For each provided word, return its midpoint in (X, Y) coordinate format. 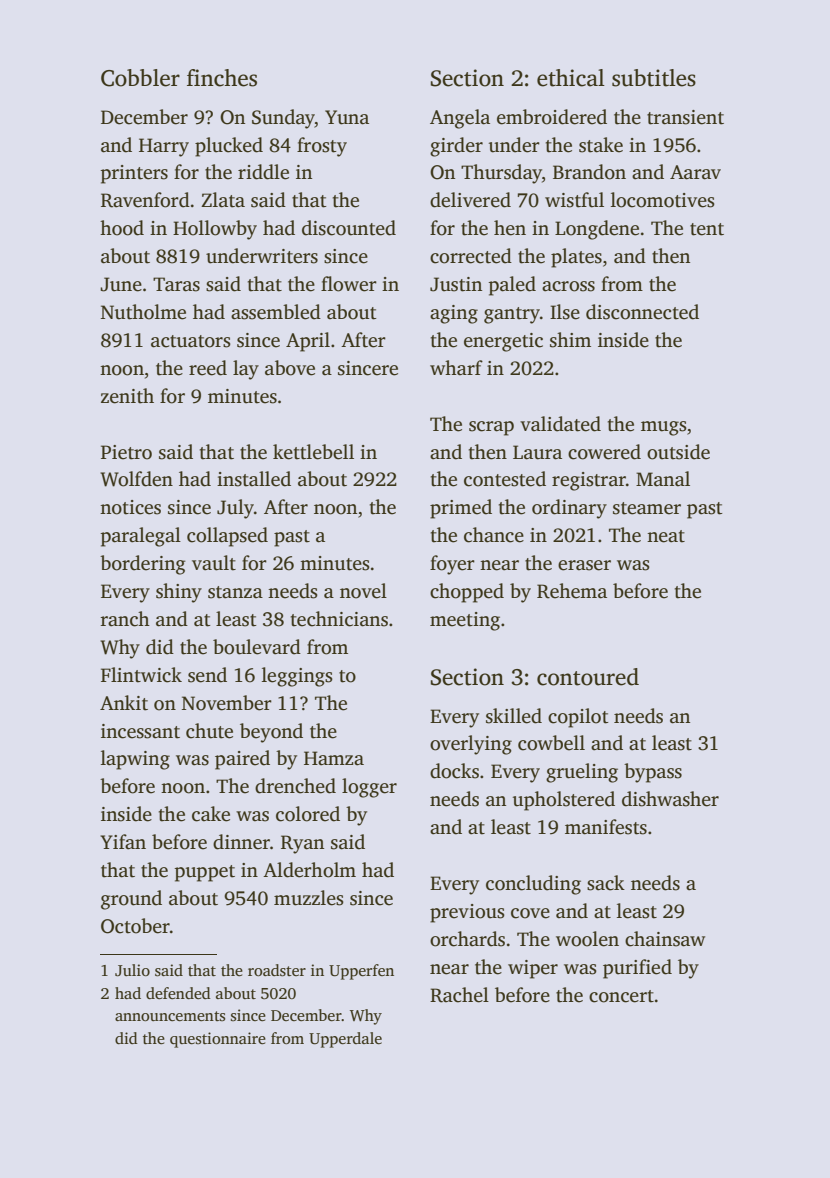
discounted (349, 228)
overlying (471, 745)
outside (678, 452)
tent (707, 229)
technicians (339, 619)
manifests (606, 827)
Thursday (501, 174)
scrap (491, 428)
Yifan (123, 842)
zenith (127, 396)
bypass (653, 773)
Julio (132, 970)
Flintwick (141, 675)
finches (222, 78)
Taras (176, 284)
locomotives (663, 200)
